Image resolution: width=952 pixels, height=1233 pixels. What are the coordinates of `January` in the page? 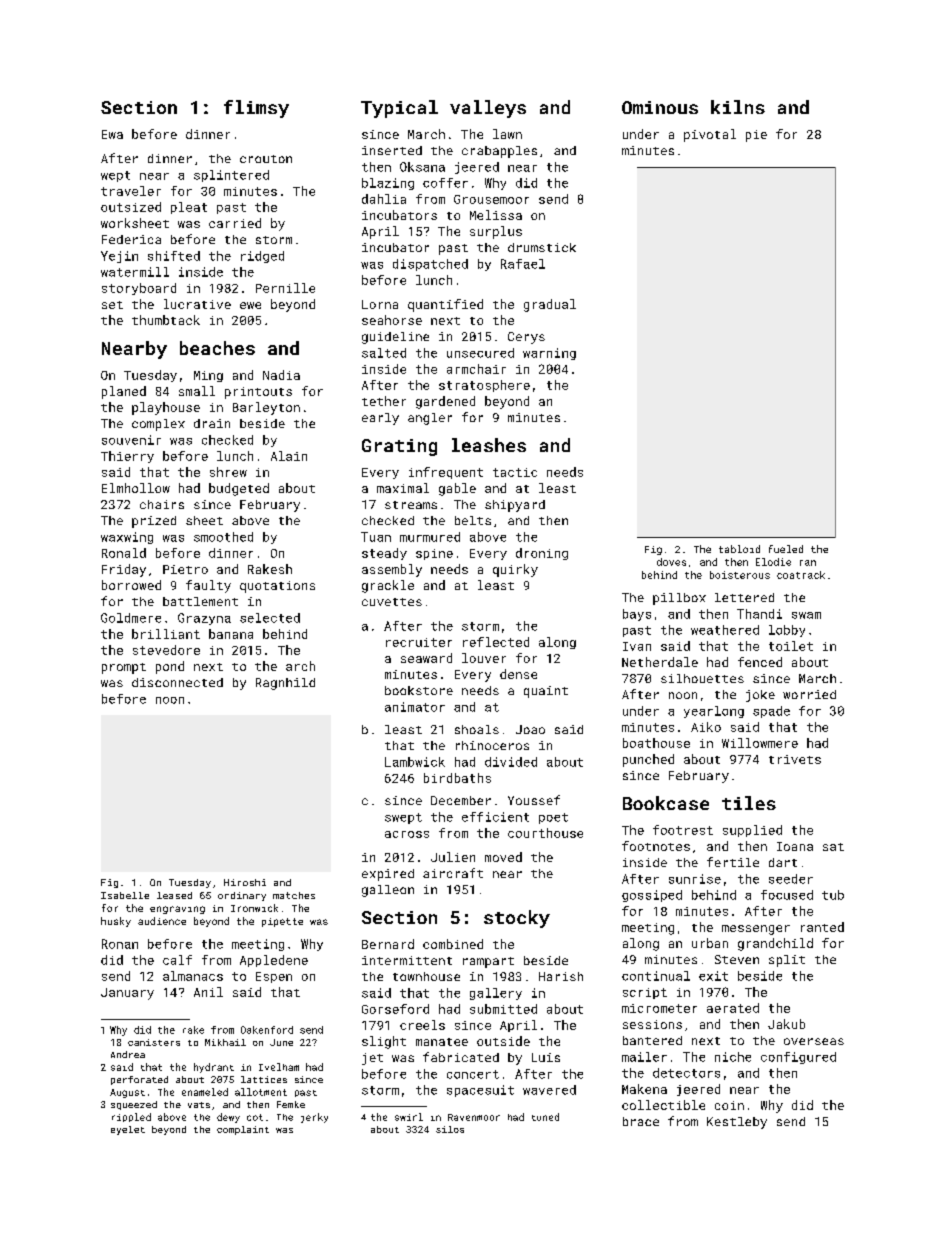 It's located at (127, 994).
